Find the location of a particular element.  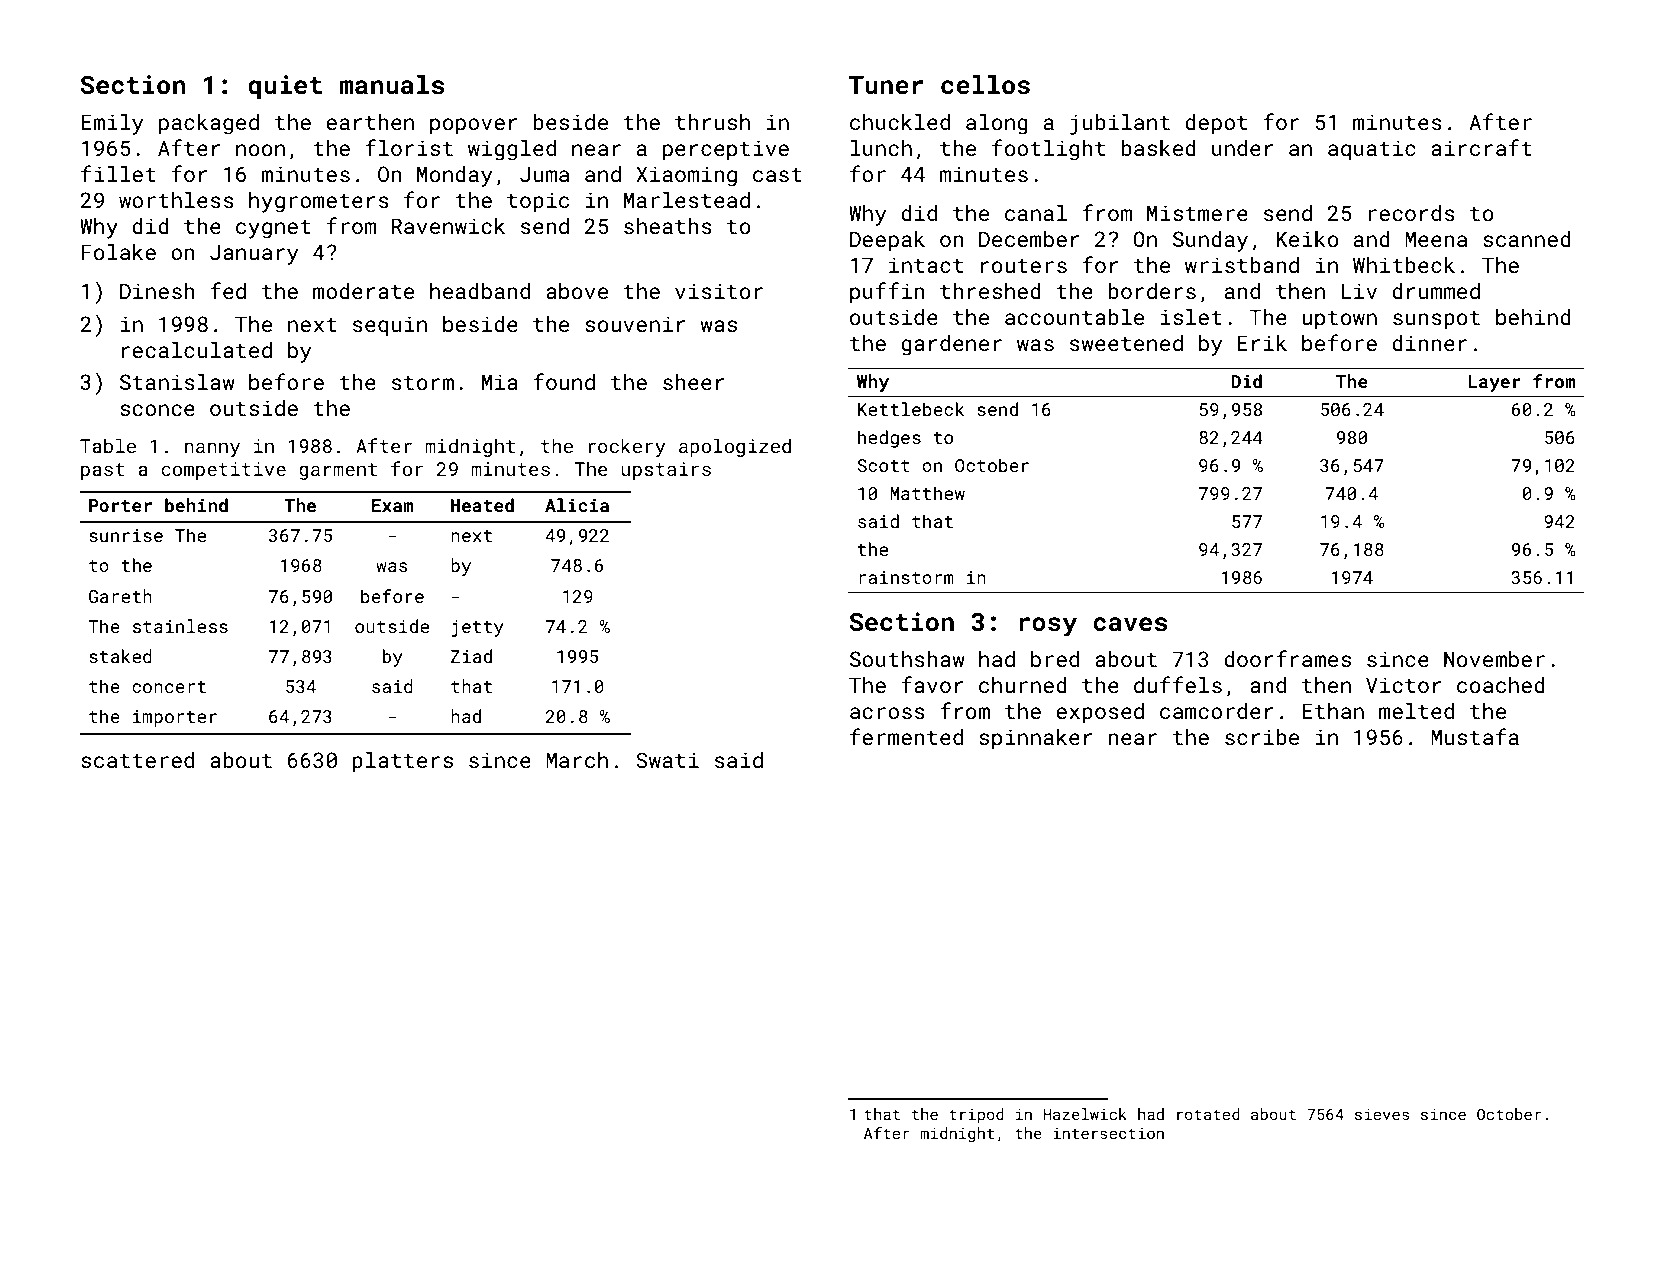

Whitbeck is located at coordinates (1404, 265).
